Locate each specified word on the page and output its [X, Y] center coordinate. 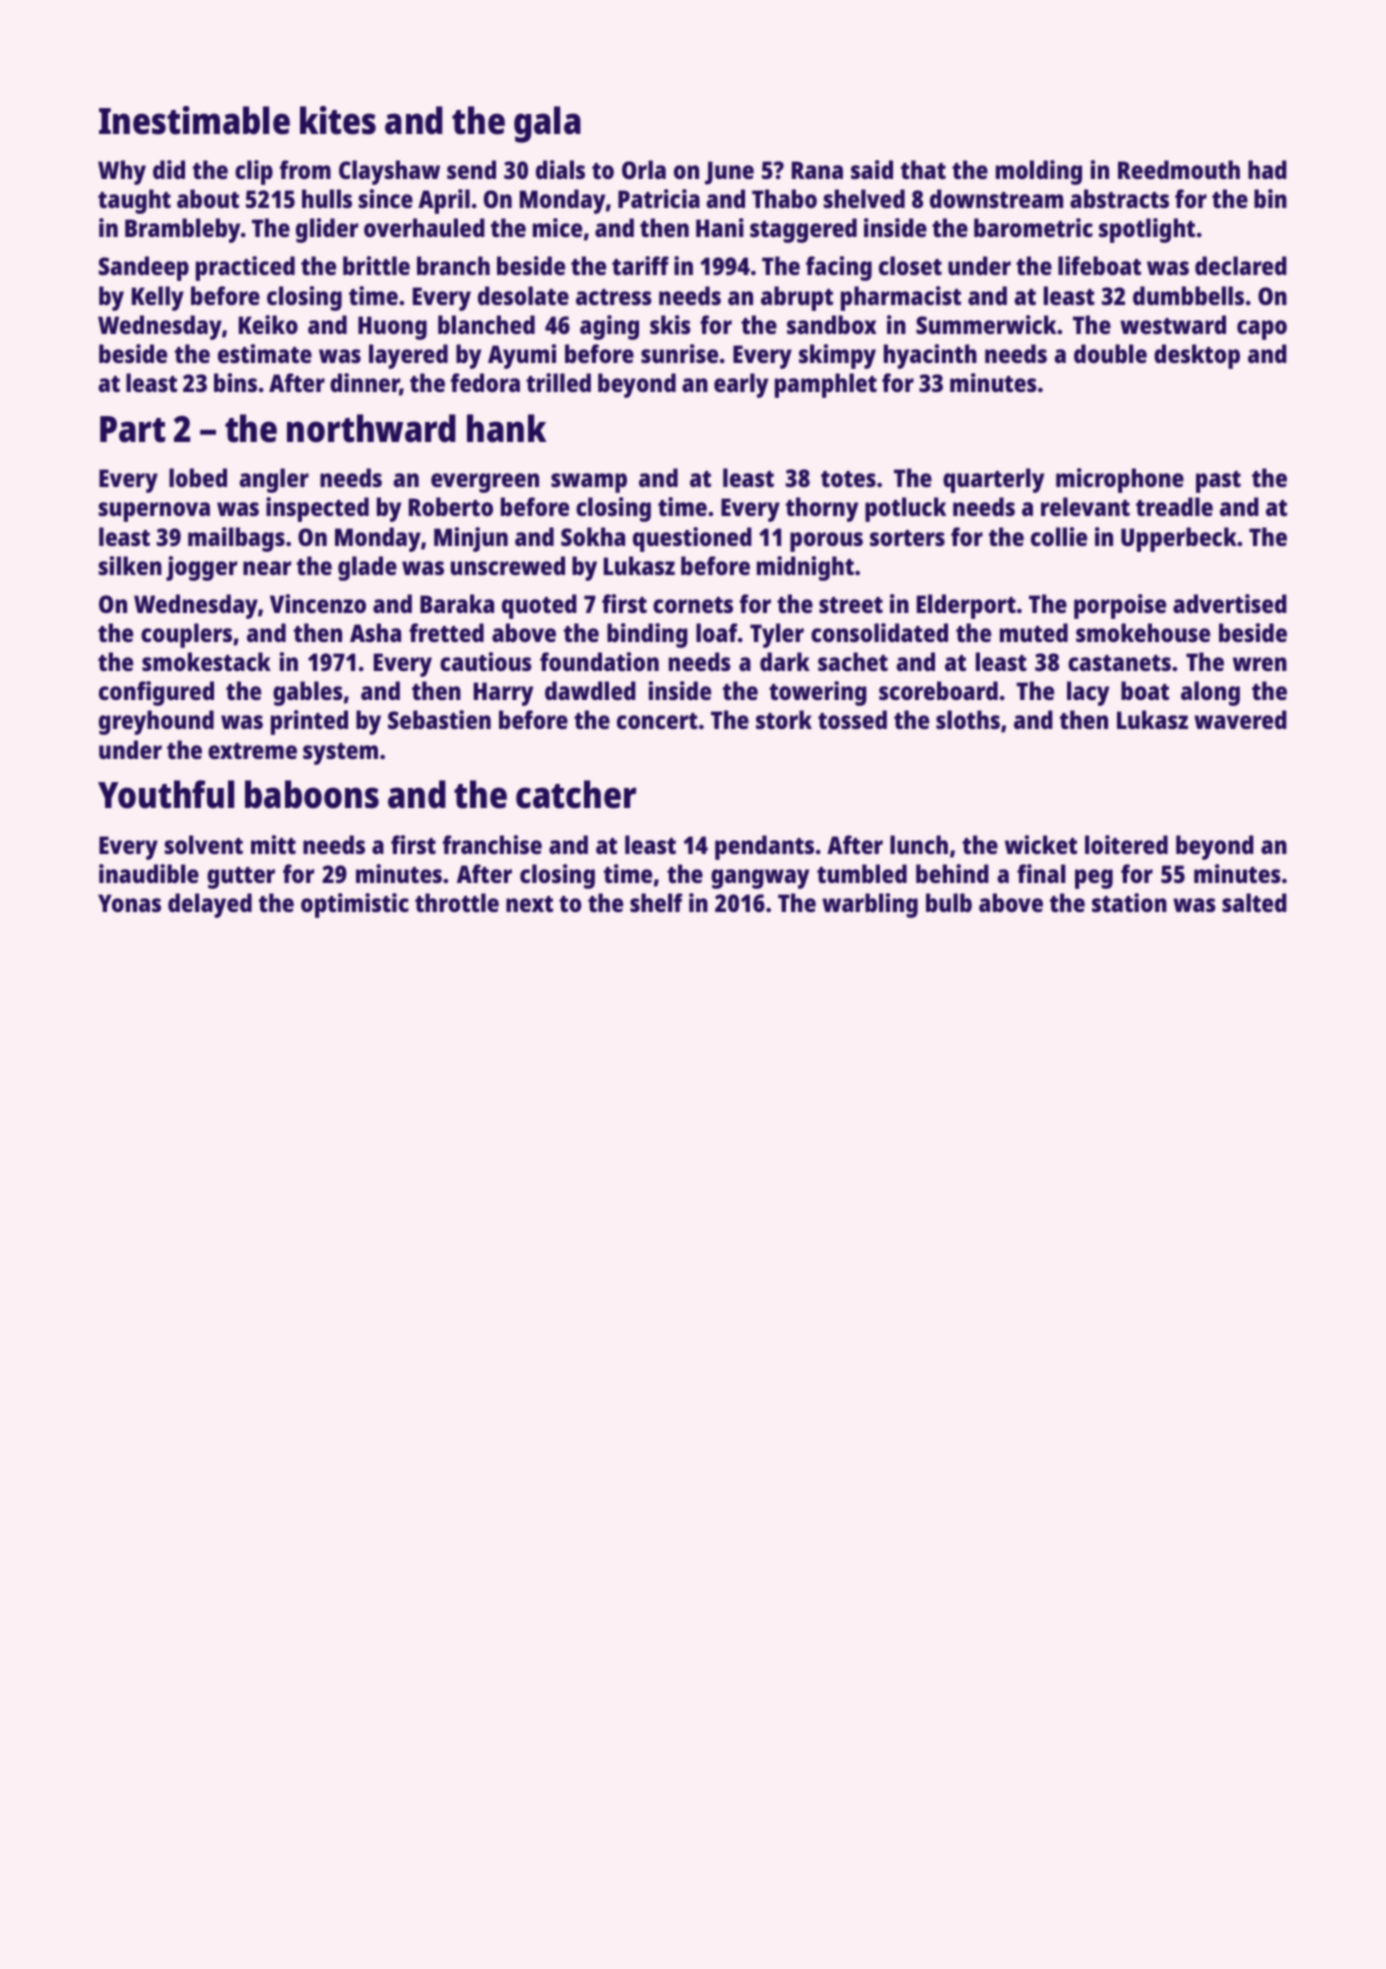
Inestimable [194, 120]
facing [839, 268]
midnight [805, 568]
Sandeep [144, 268]
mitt [273, 844]
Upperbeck [1179, 539]
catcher [576, 794]
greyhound [156, 722]
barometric [1033, 227]
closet [910, 265]
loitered [1126, 844]
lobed [198, 477]
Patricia [659, 198]
